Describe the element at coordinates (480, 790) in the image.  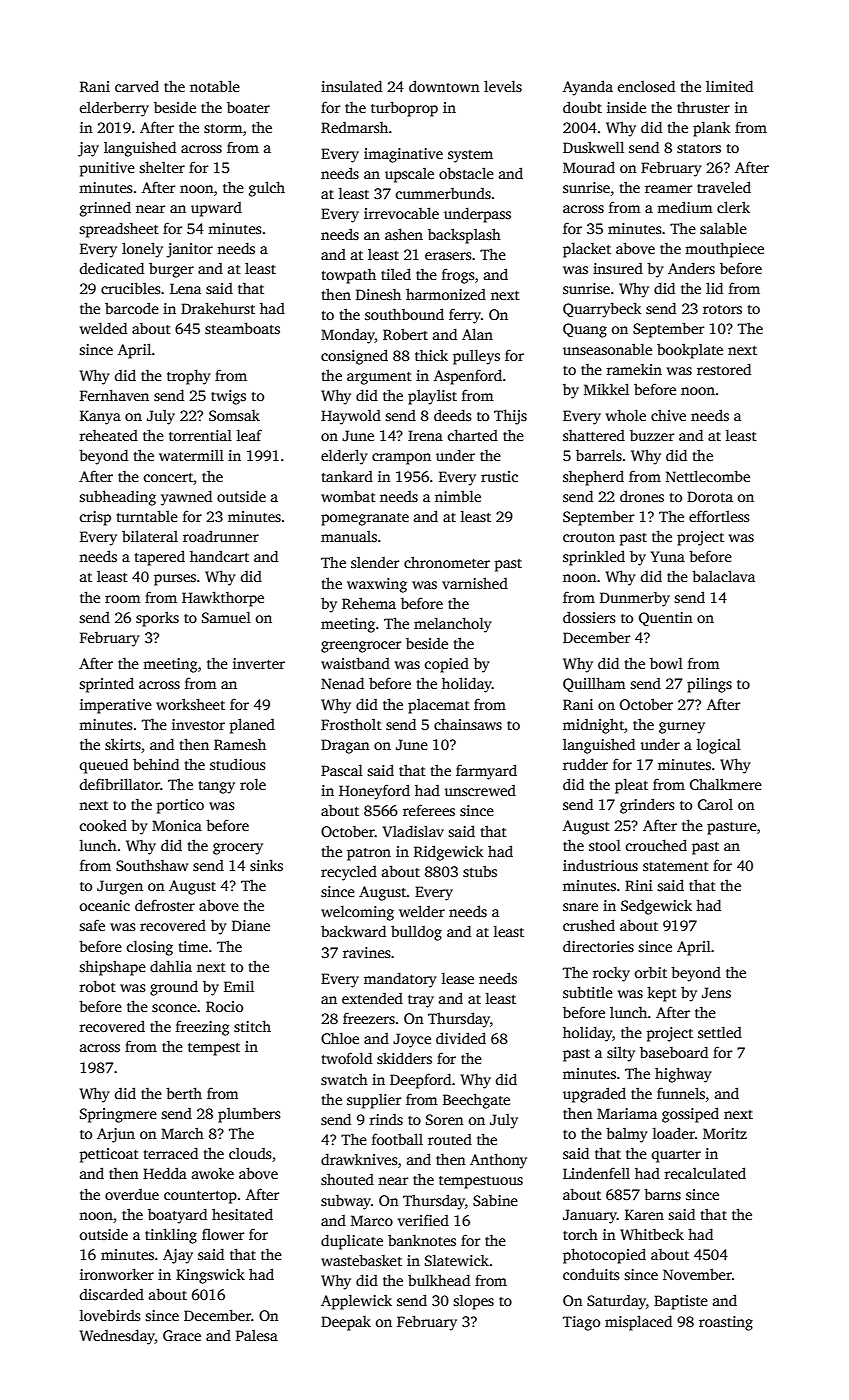
I see `unscrewed` at that location.
